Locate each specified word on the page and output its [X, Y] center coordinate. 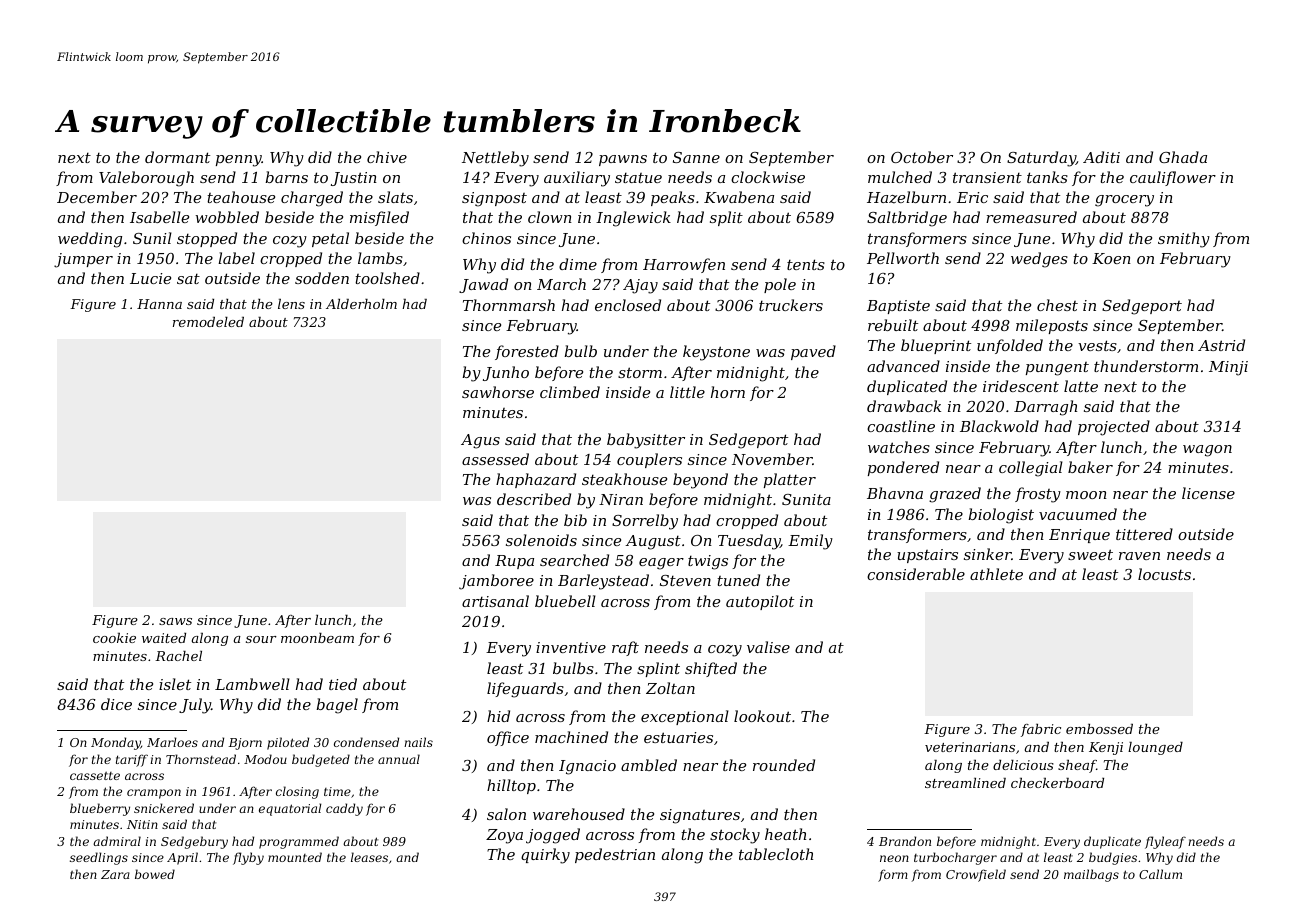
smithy [1184, 240]
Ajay [640, 286]
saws [175, 621]
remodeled [208, 322]
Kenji [1106, 748]
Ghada [1183, 157]
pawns [623, 160]
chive [387, 157]
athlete [996, 574]
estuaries [678, 737]
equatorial [290, 809]
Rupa [514, 562]
